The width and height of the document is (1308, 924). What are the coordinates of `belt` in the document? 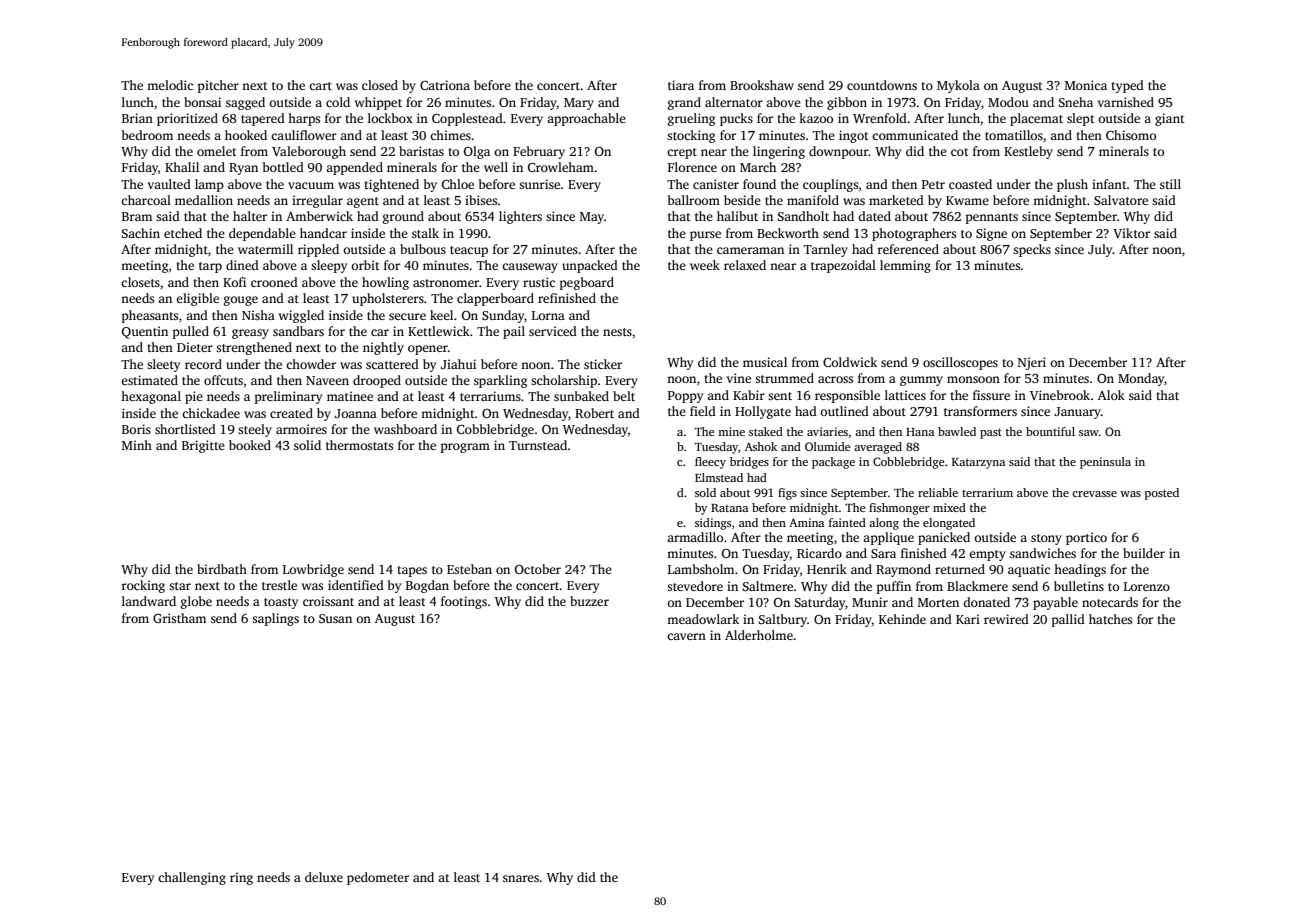 It's located at (624, 396).
